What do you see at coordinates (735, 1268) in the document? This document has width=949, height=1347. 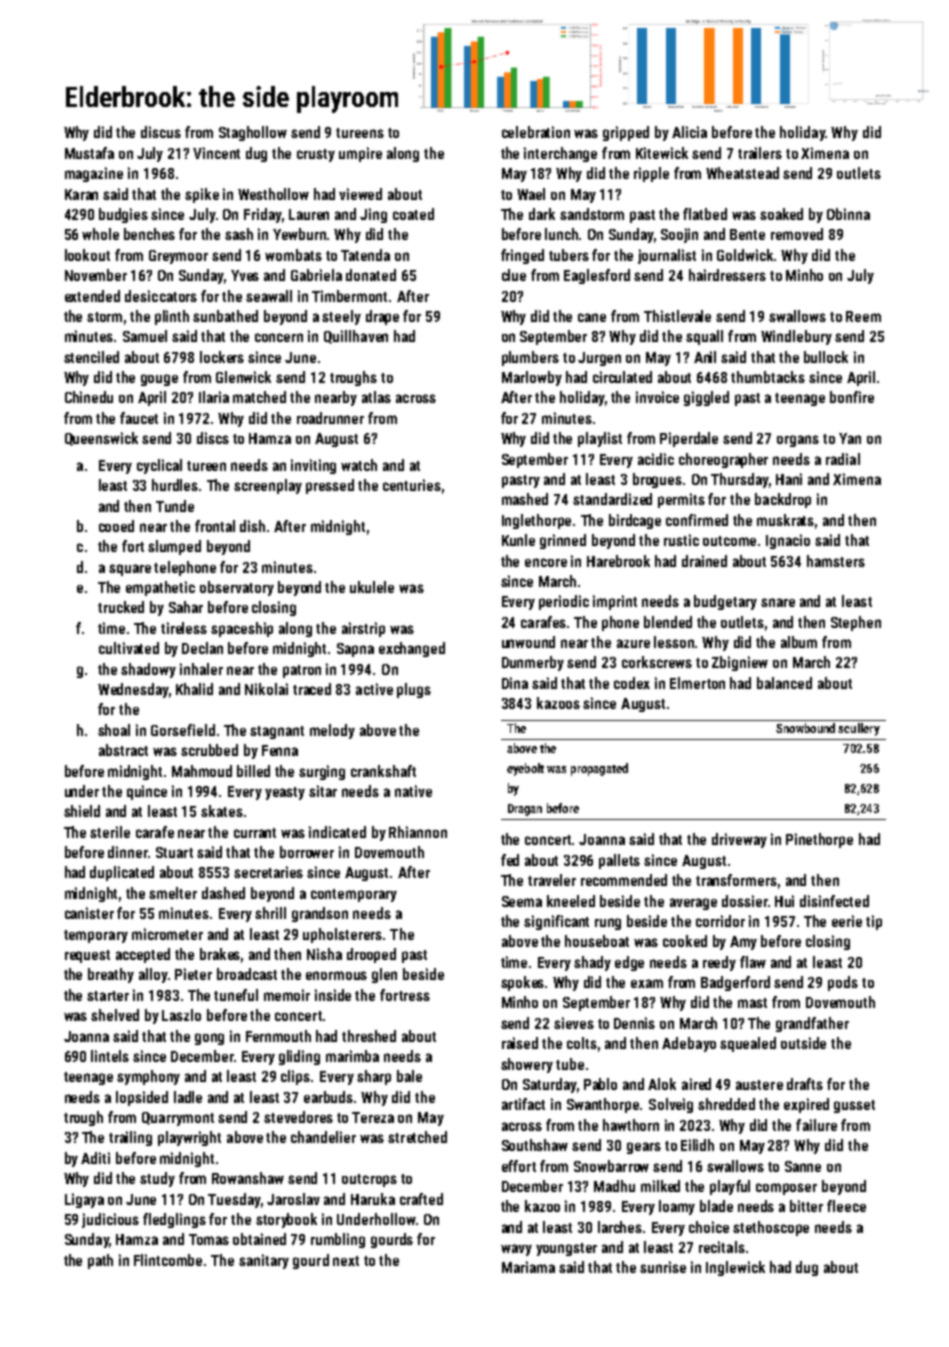 I see `Inglewick` at bounding box center [735, 1268].
